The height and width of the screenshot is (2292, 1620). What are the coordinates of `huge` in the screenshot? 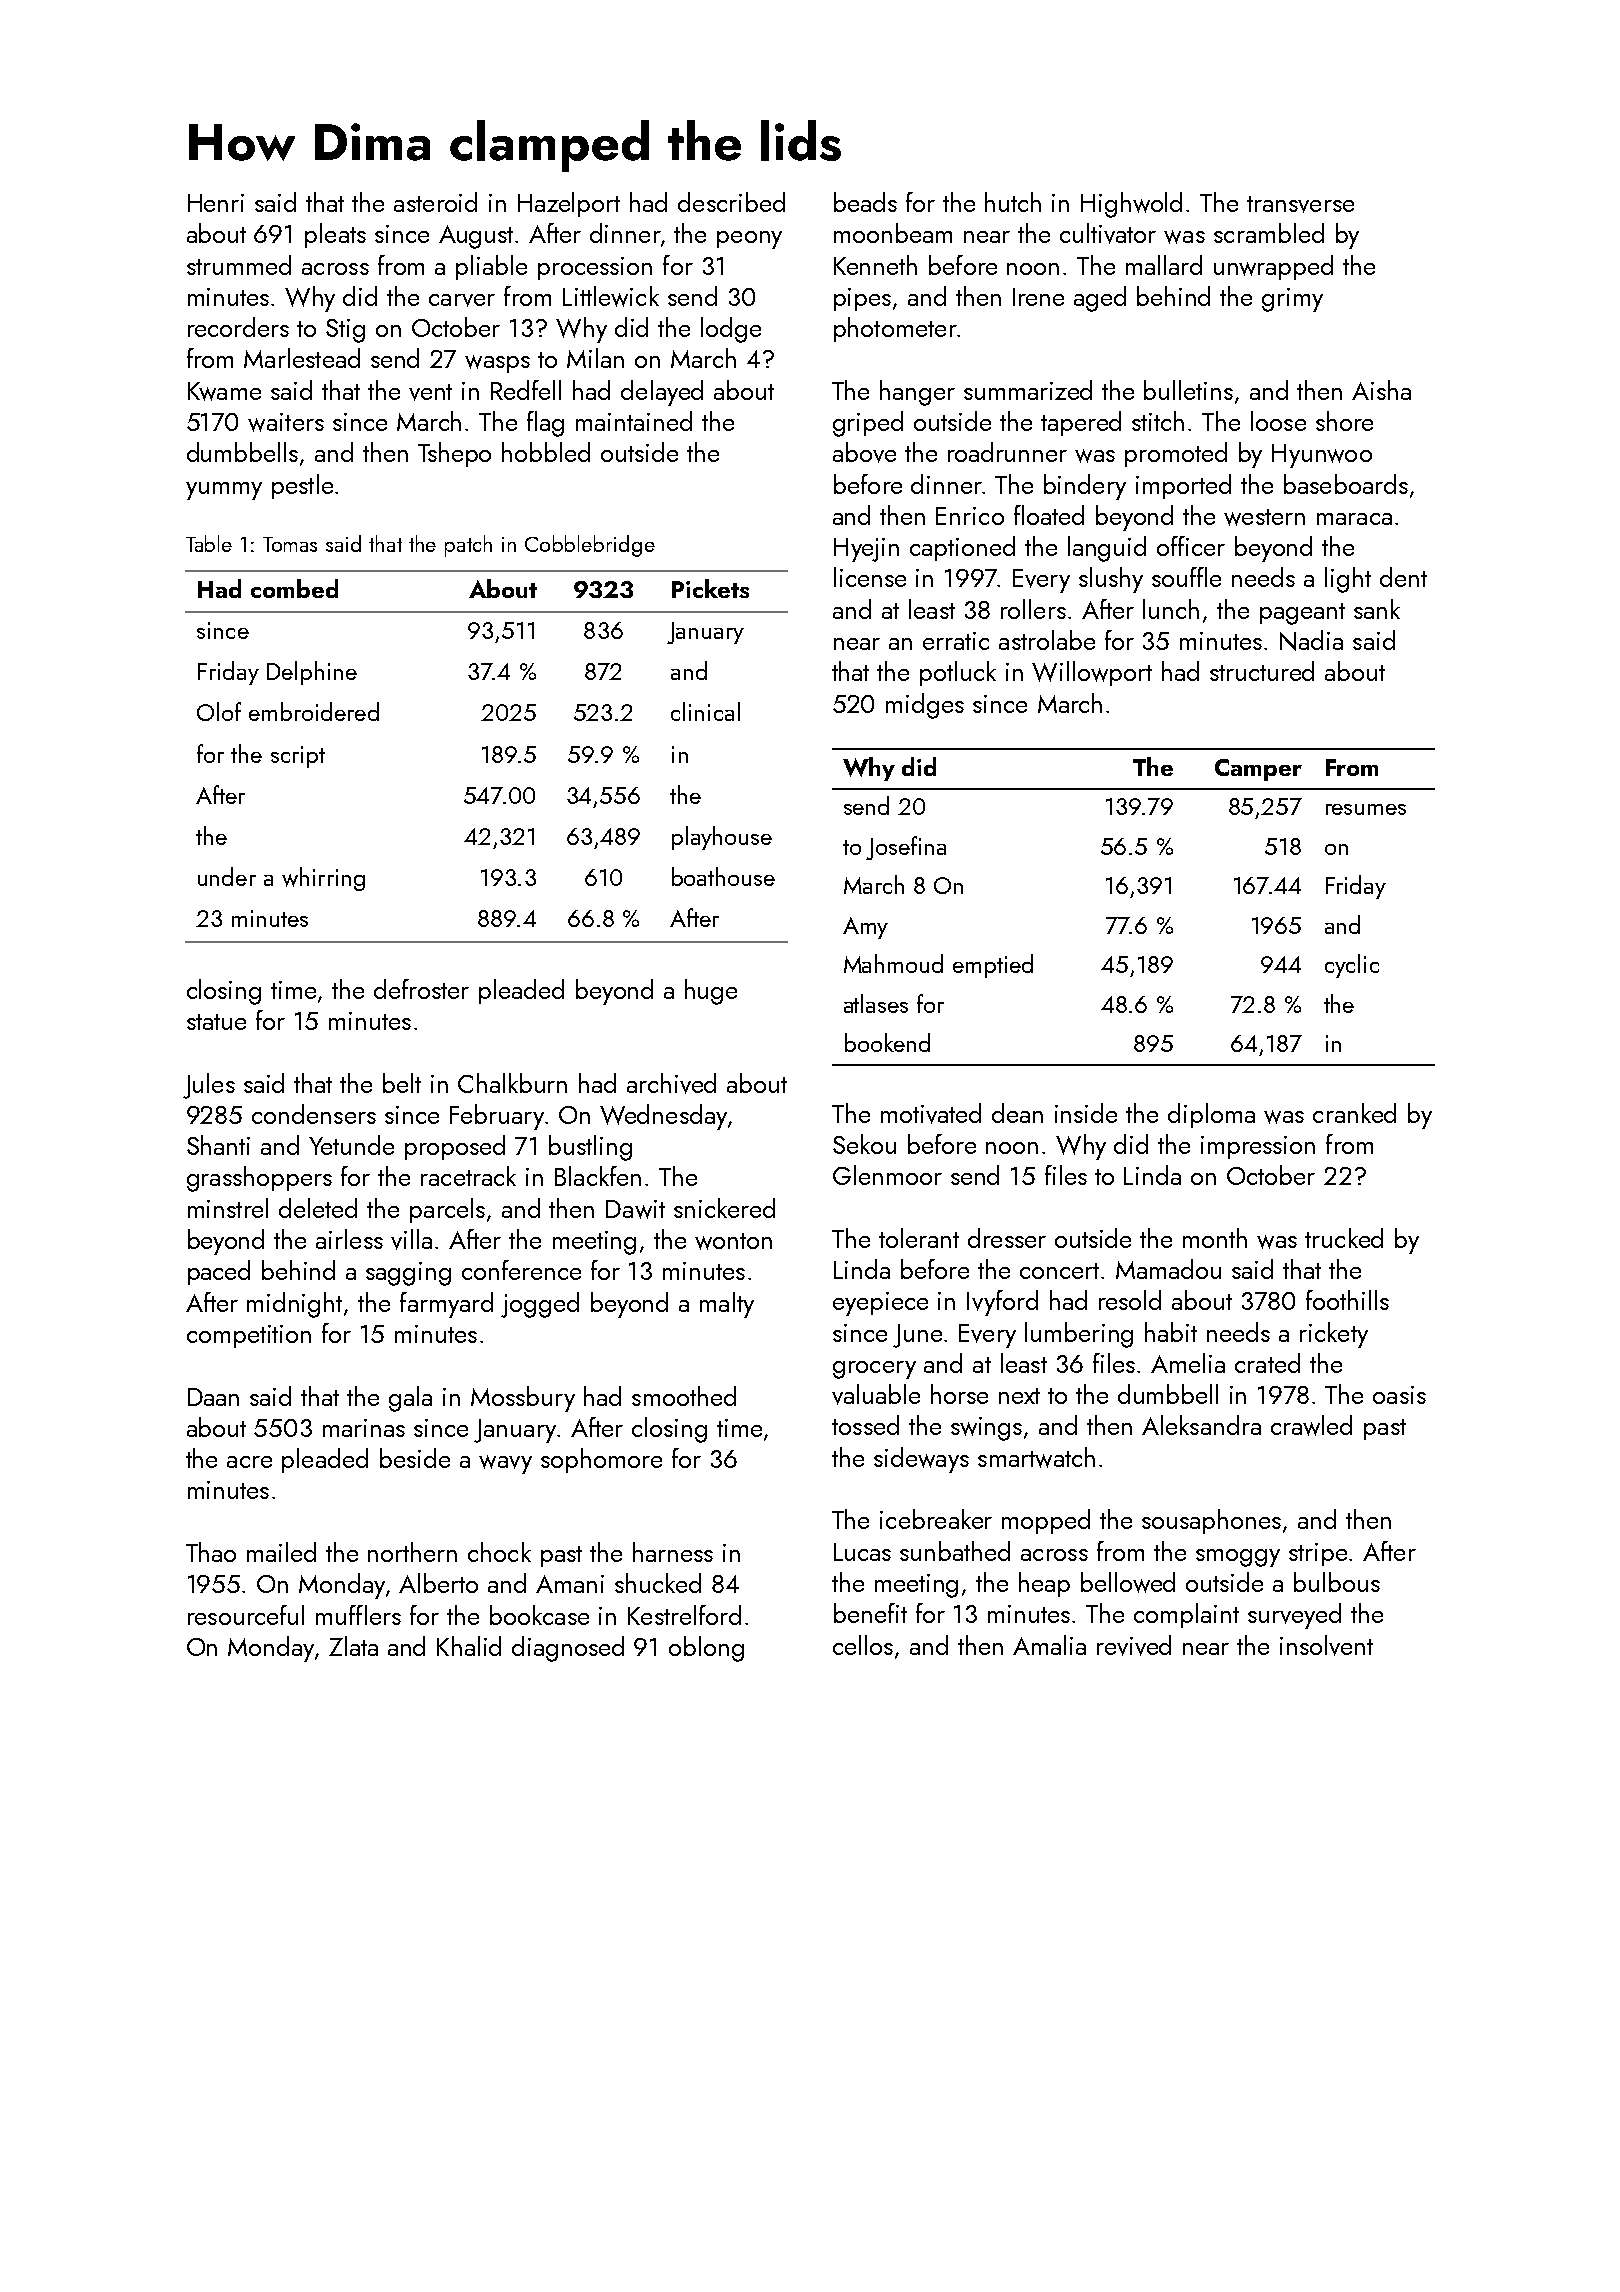 It's located at (711, 992).
